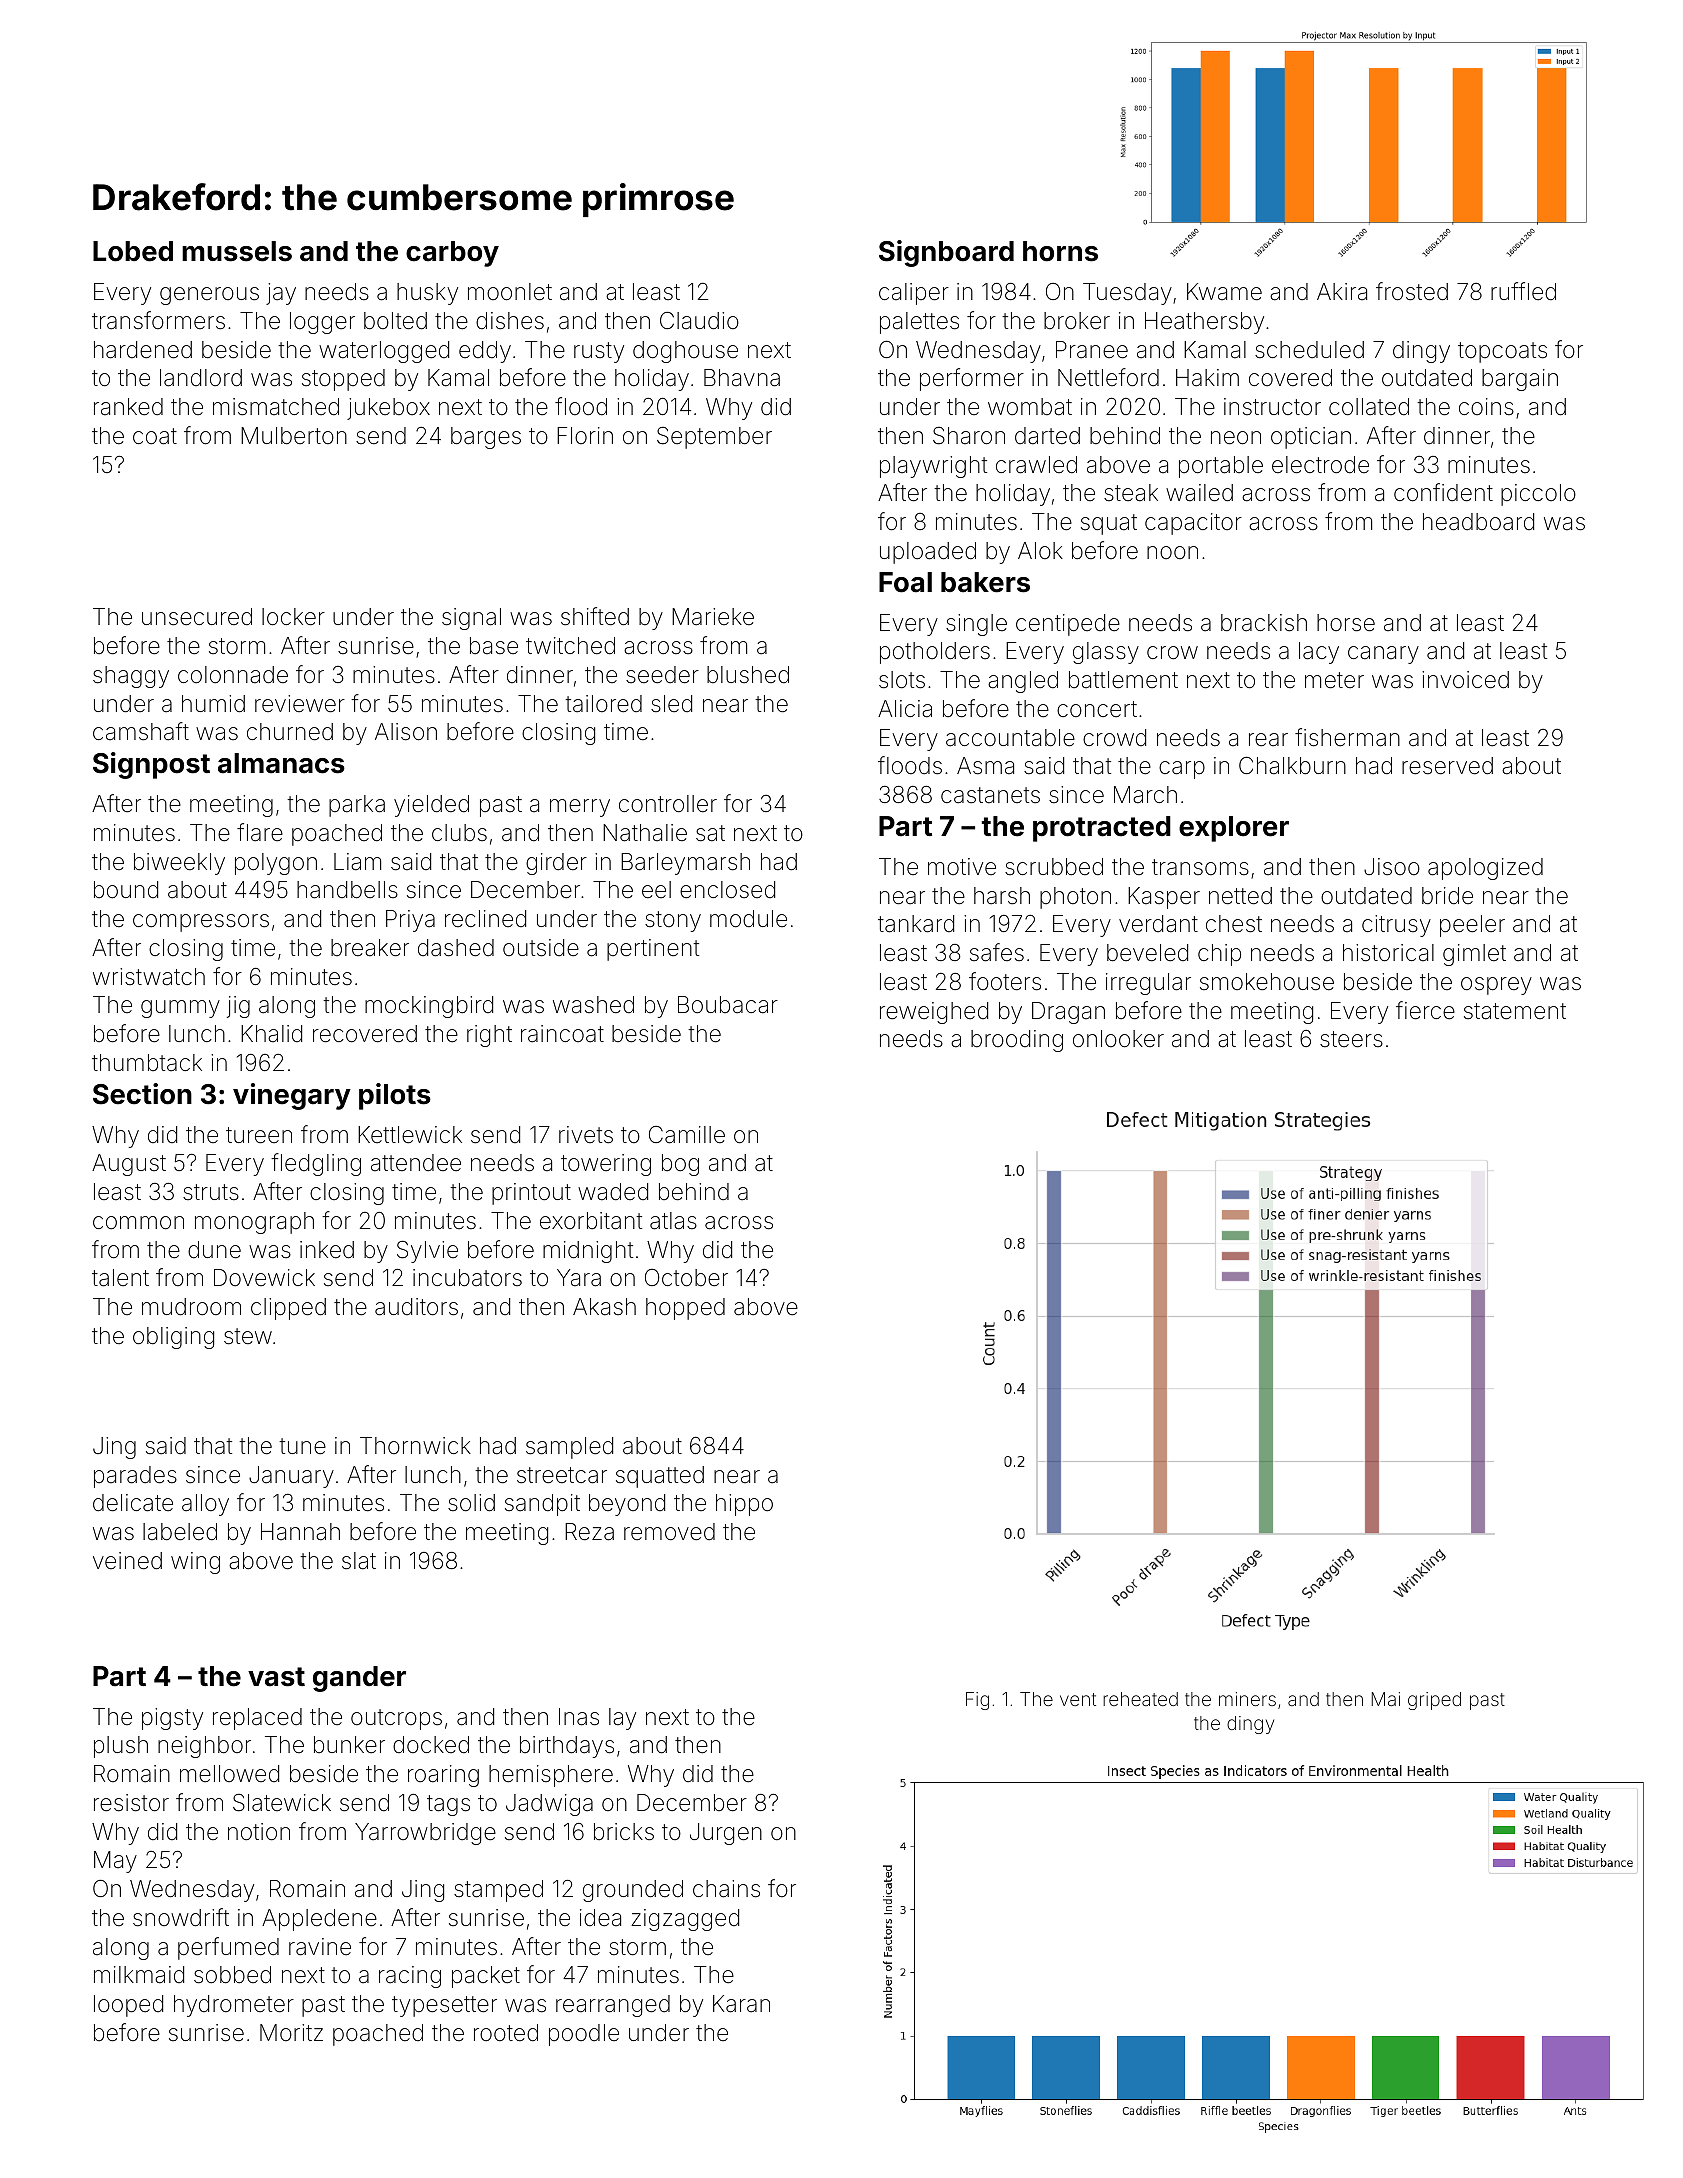 The image size is (1683, 2178). Describe the element at coordinates (291, 2032) in the page. I see `Moritz` at that location.
